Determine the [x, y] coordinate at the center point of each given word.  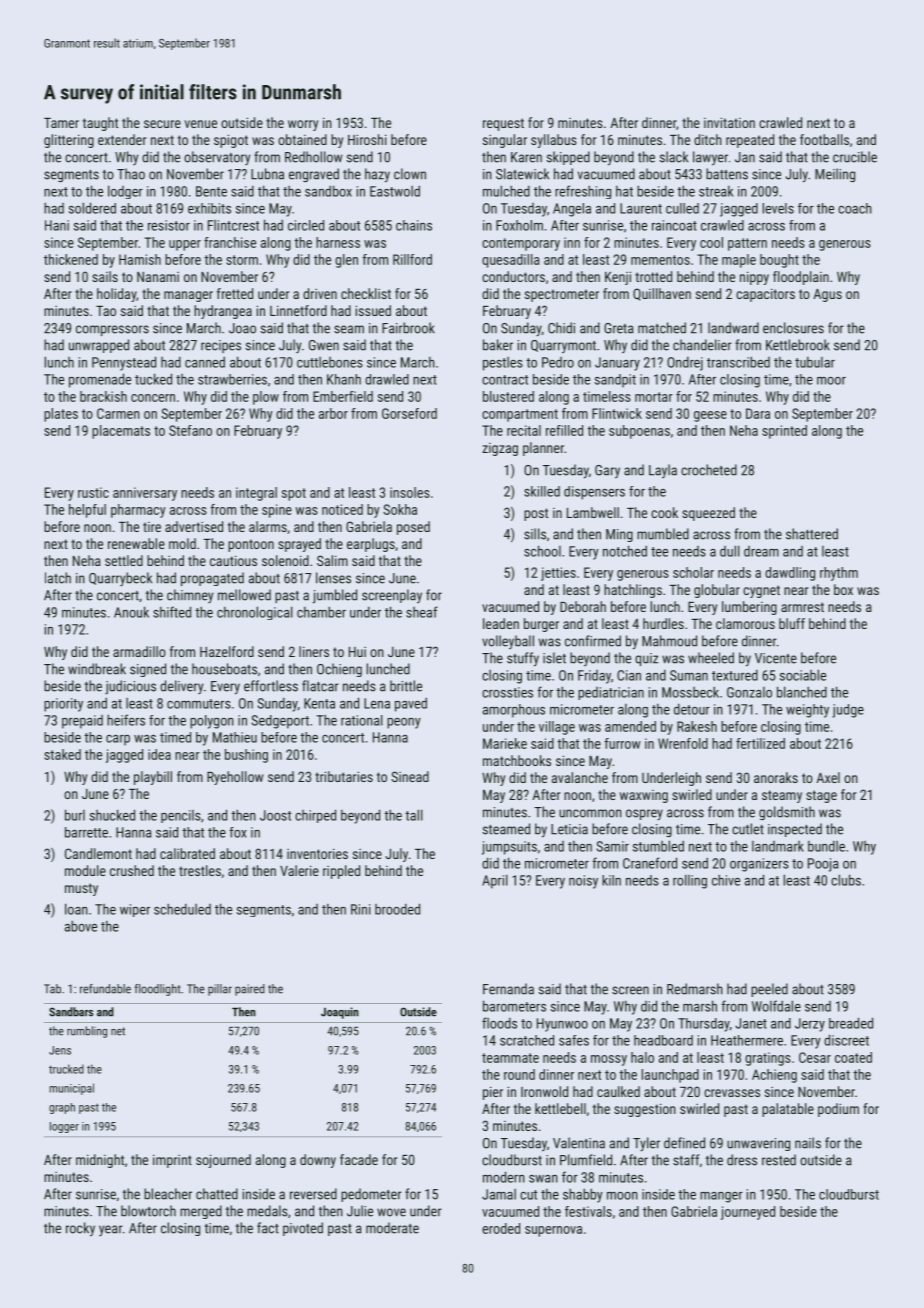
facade [359, 1159]
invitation [729, 122]
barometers [514, 1006]
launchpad [670, 1076]
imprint [172, 1161]
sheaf [422, 612]
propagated [212, 579]
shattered [812, 534]
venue [201, 124]
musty [81, 889]
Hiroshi [367, 139]
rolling [690, 881]
